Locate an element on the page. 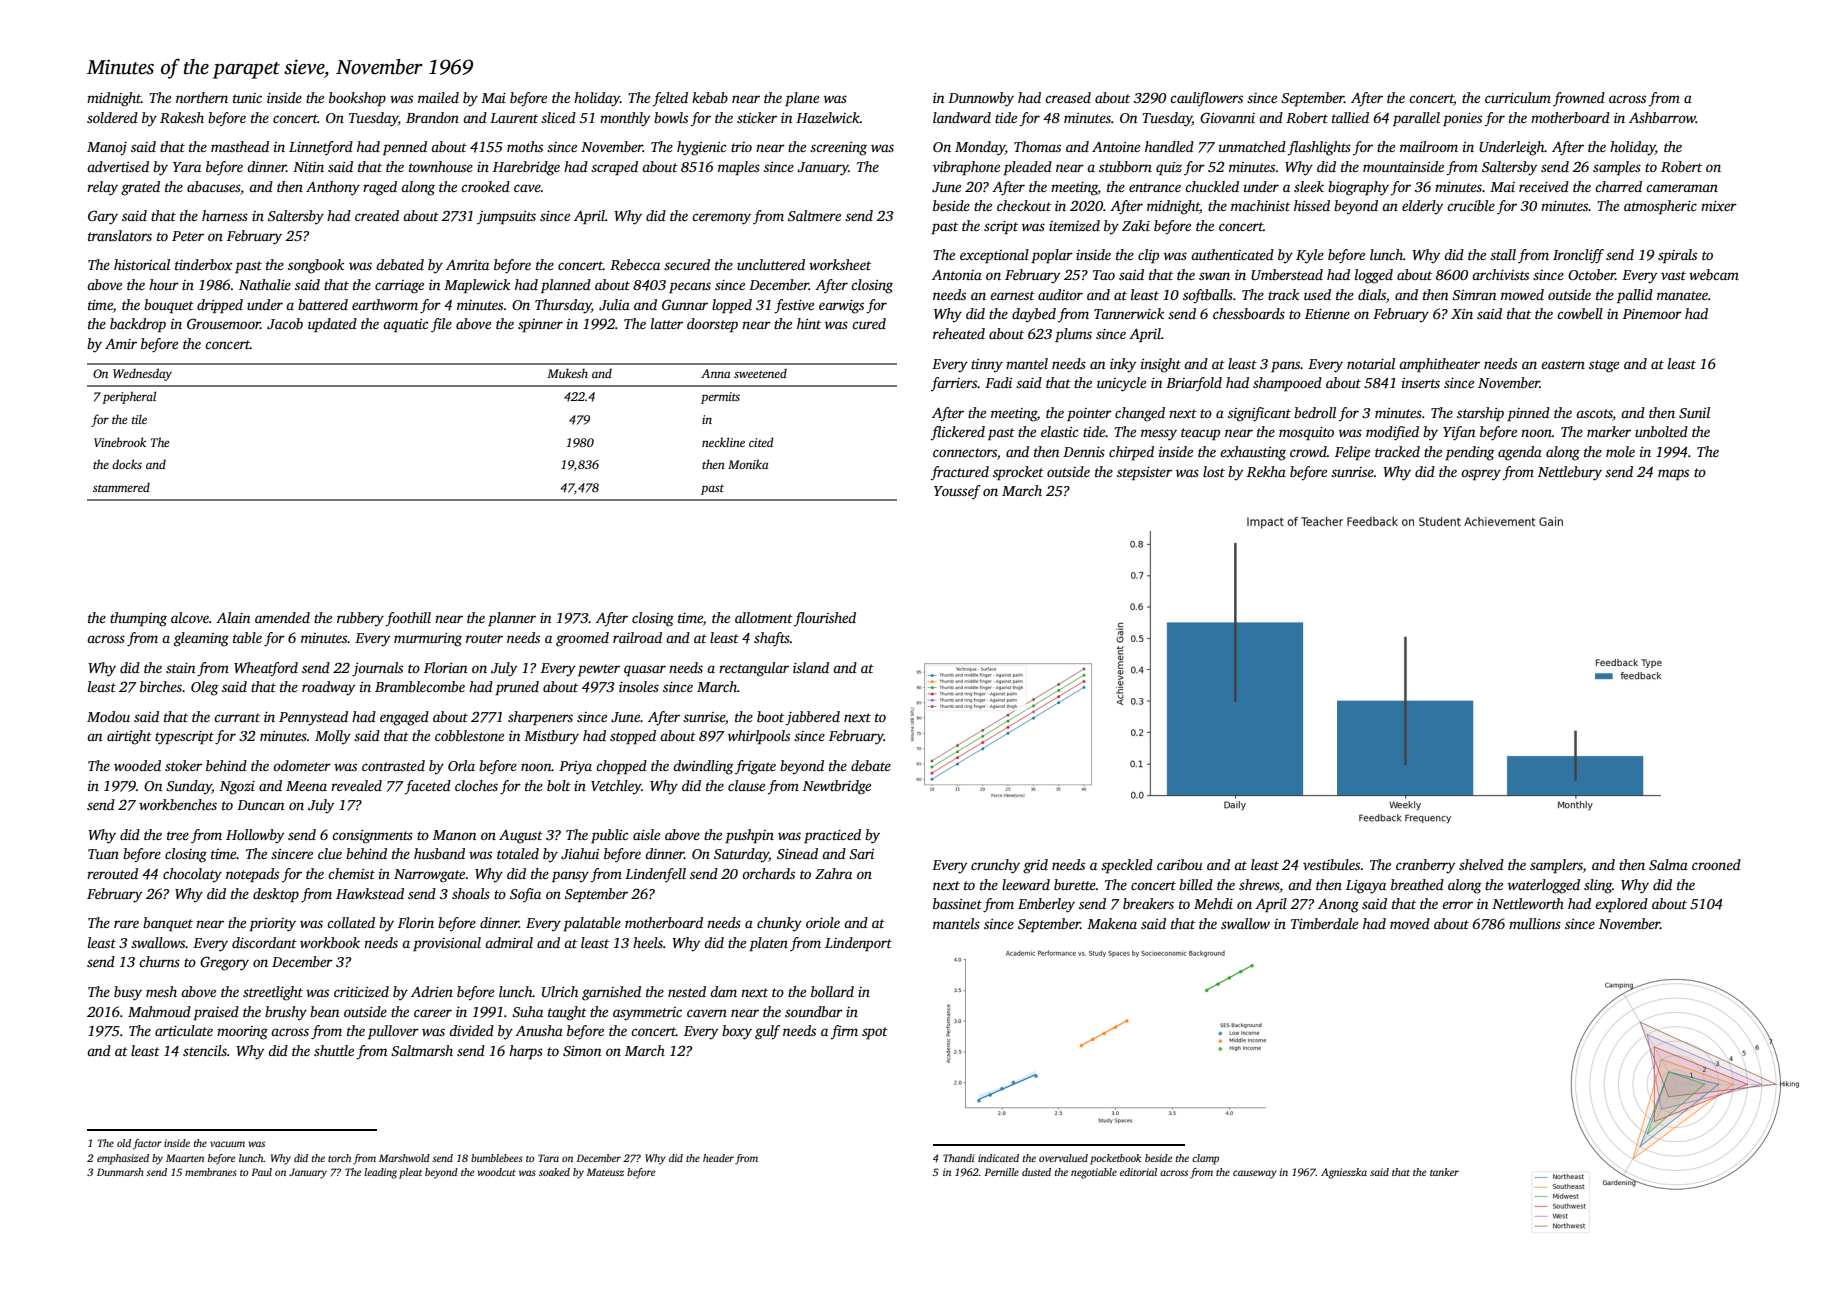  Salma is located at coordinates (1668, 864).
